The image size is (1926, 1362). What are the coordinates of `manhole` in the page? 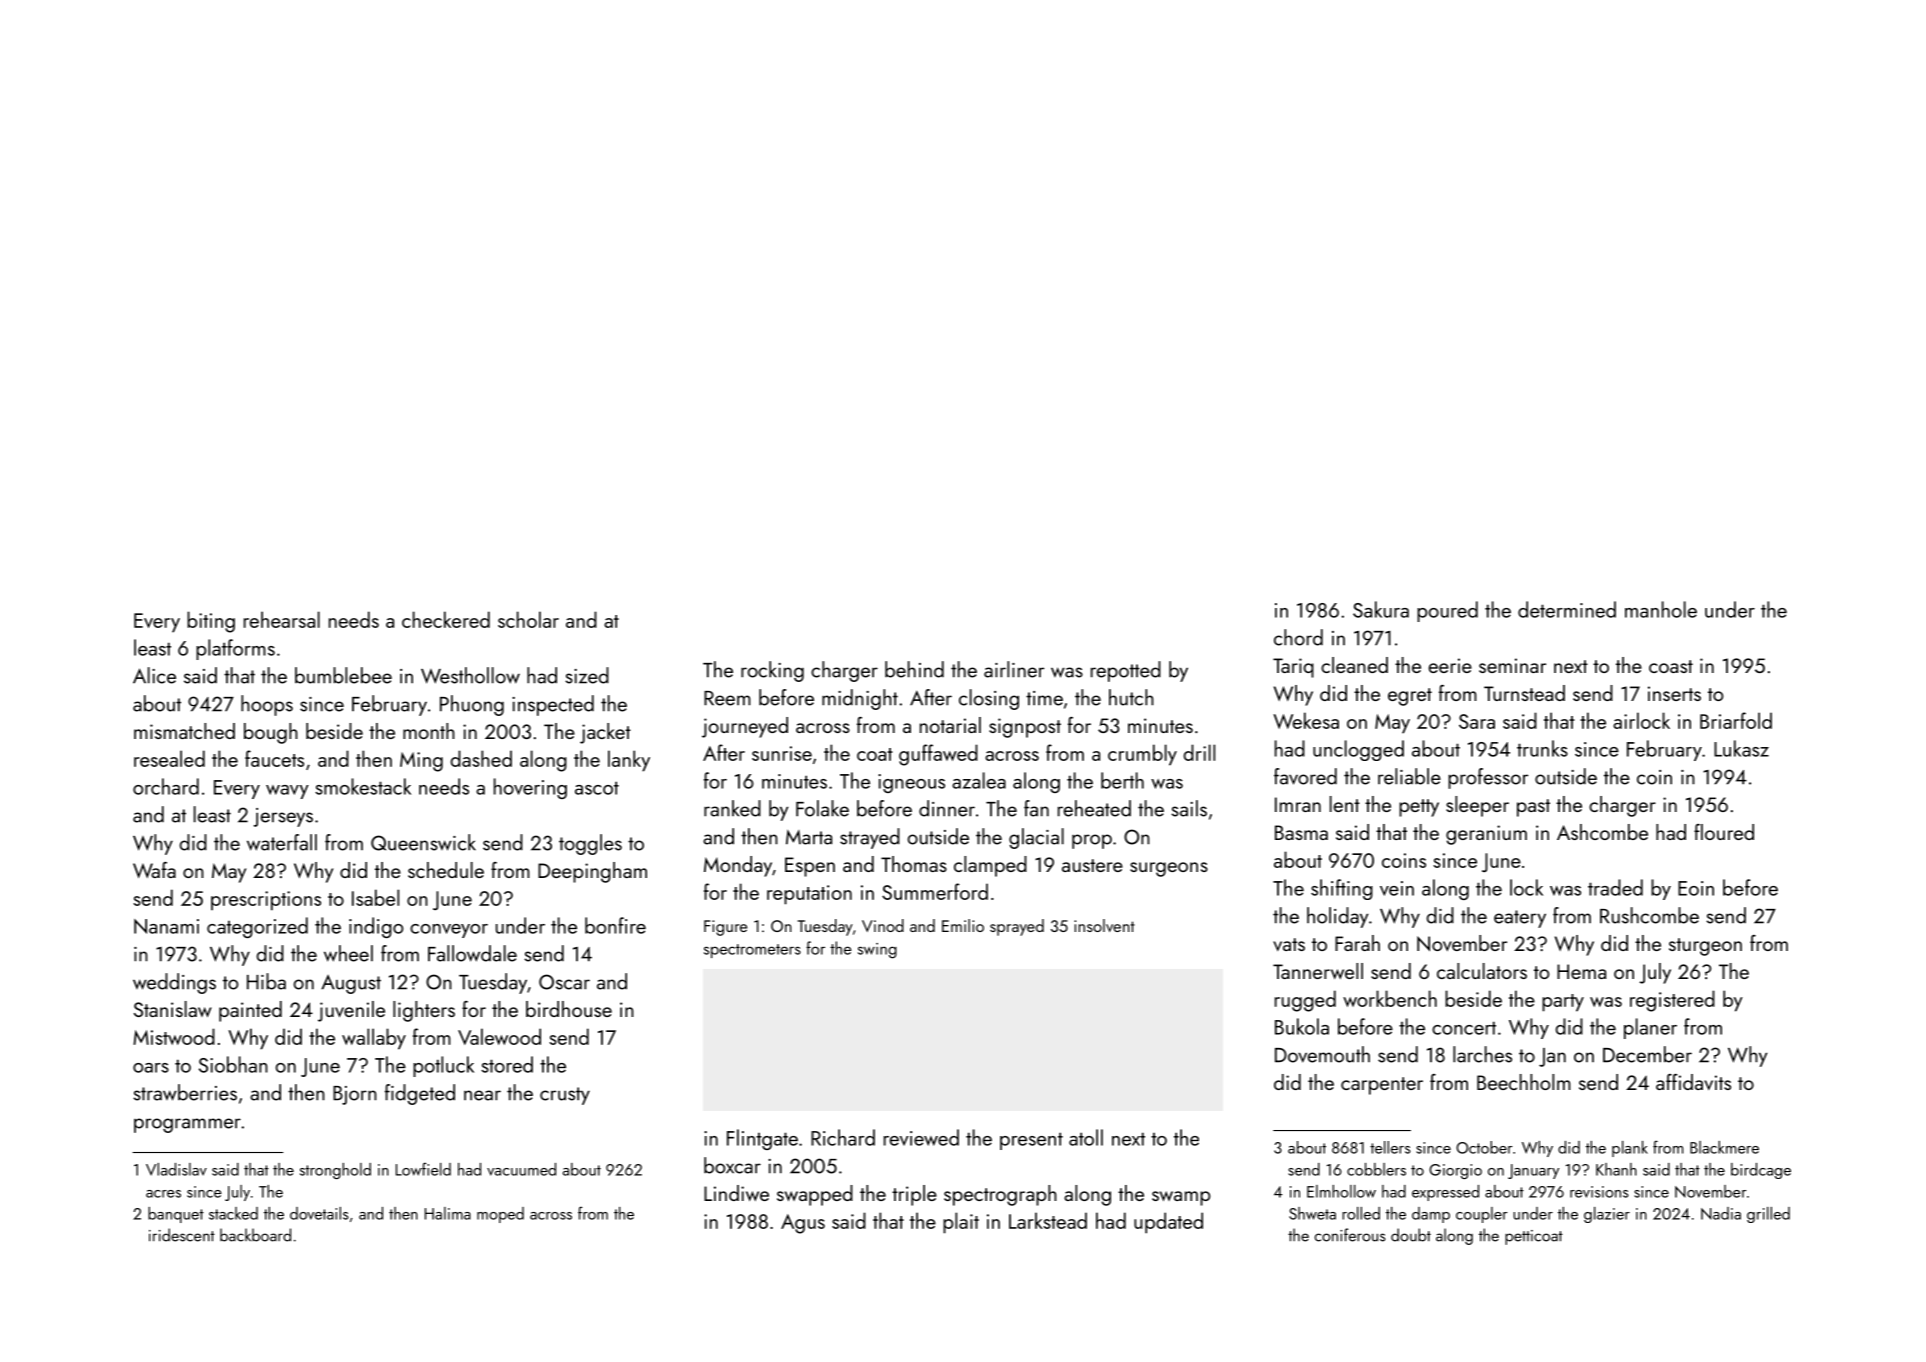 It's located at (1661, 609).
